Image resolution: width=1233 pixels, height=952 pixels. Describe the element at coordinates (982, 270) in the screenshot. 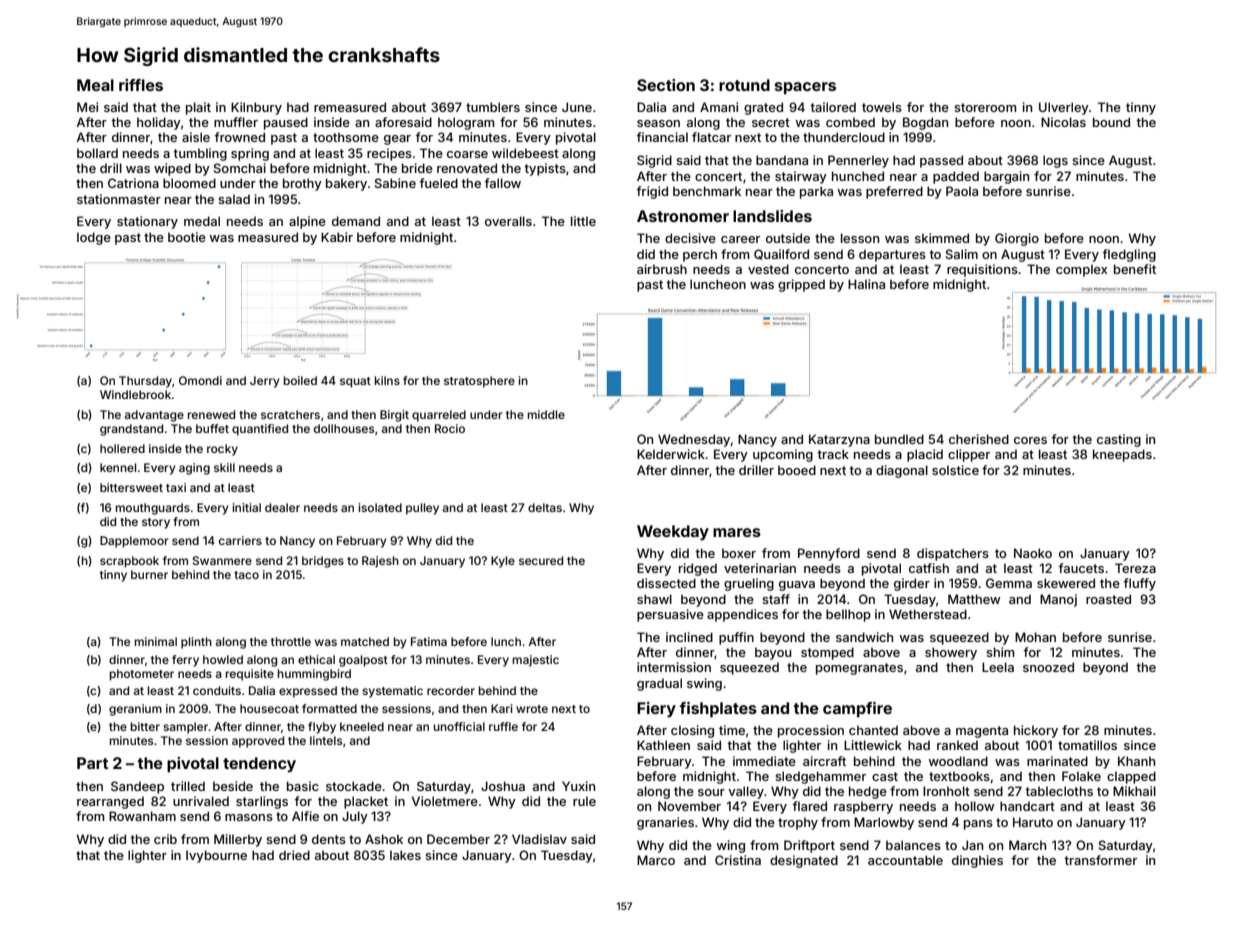

I see `requisitions` at that location.
